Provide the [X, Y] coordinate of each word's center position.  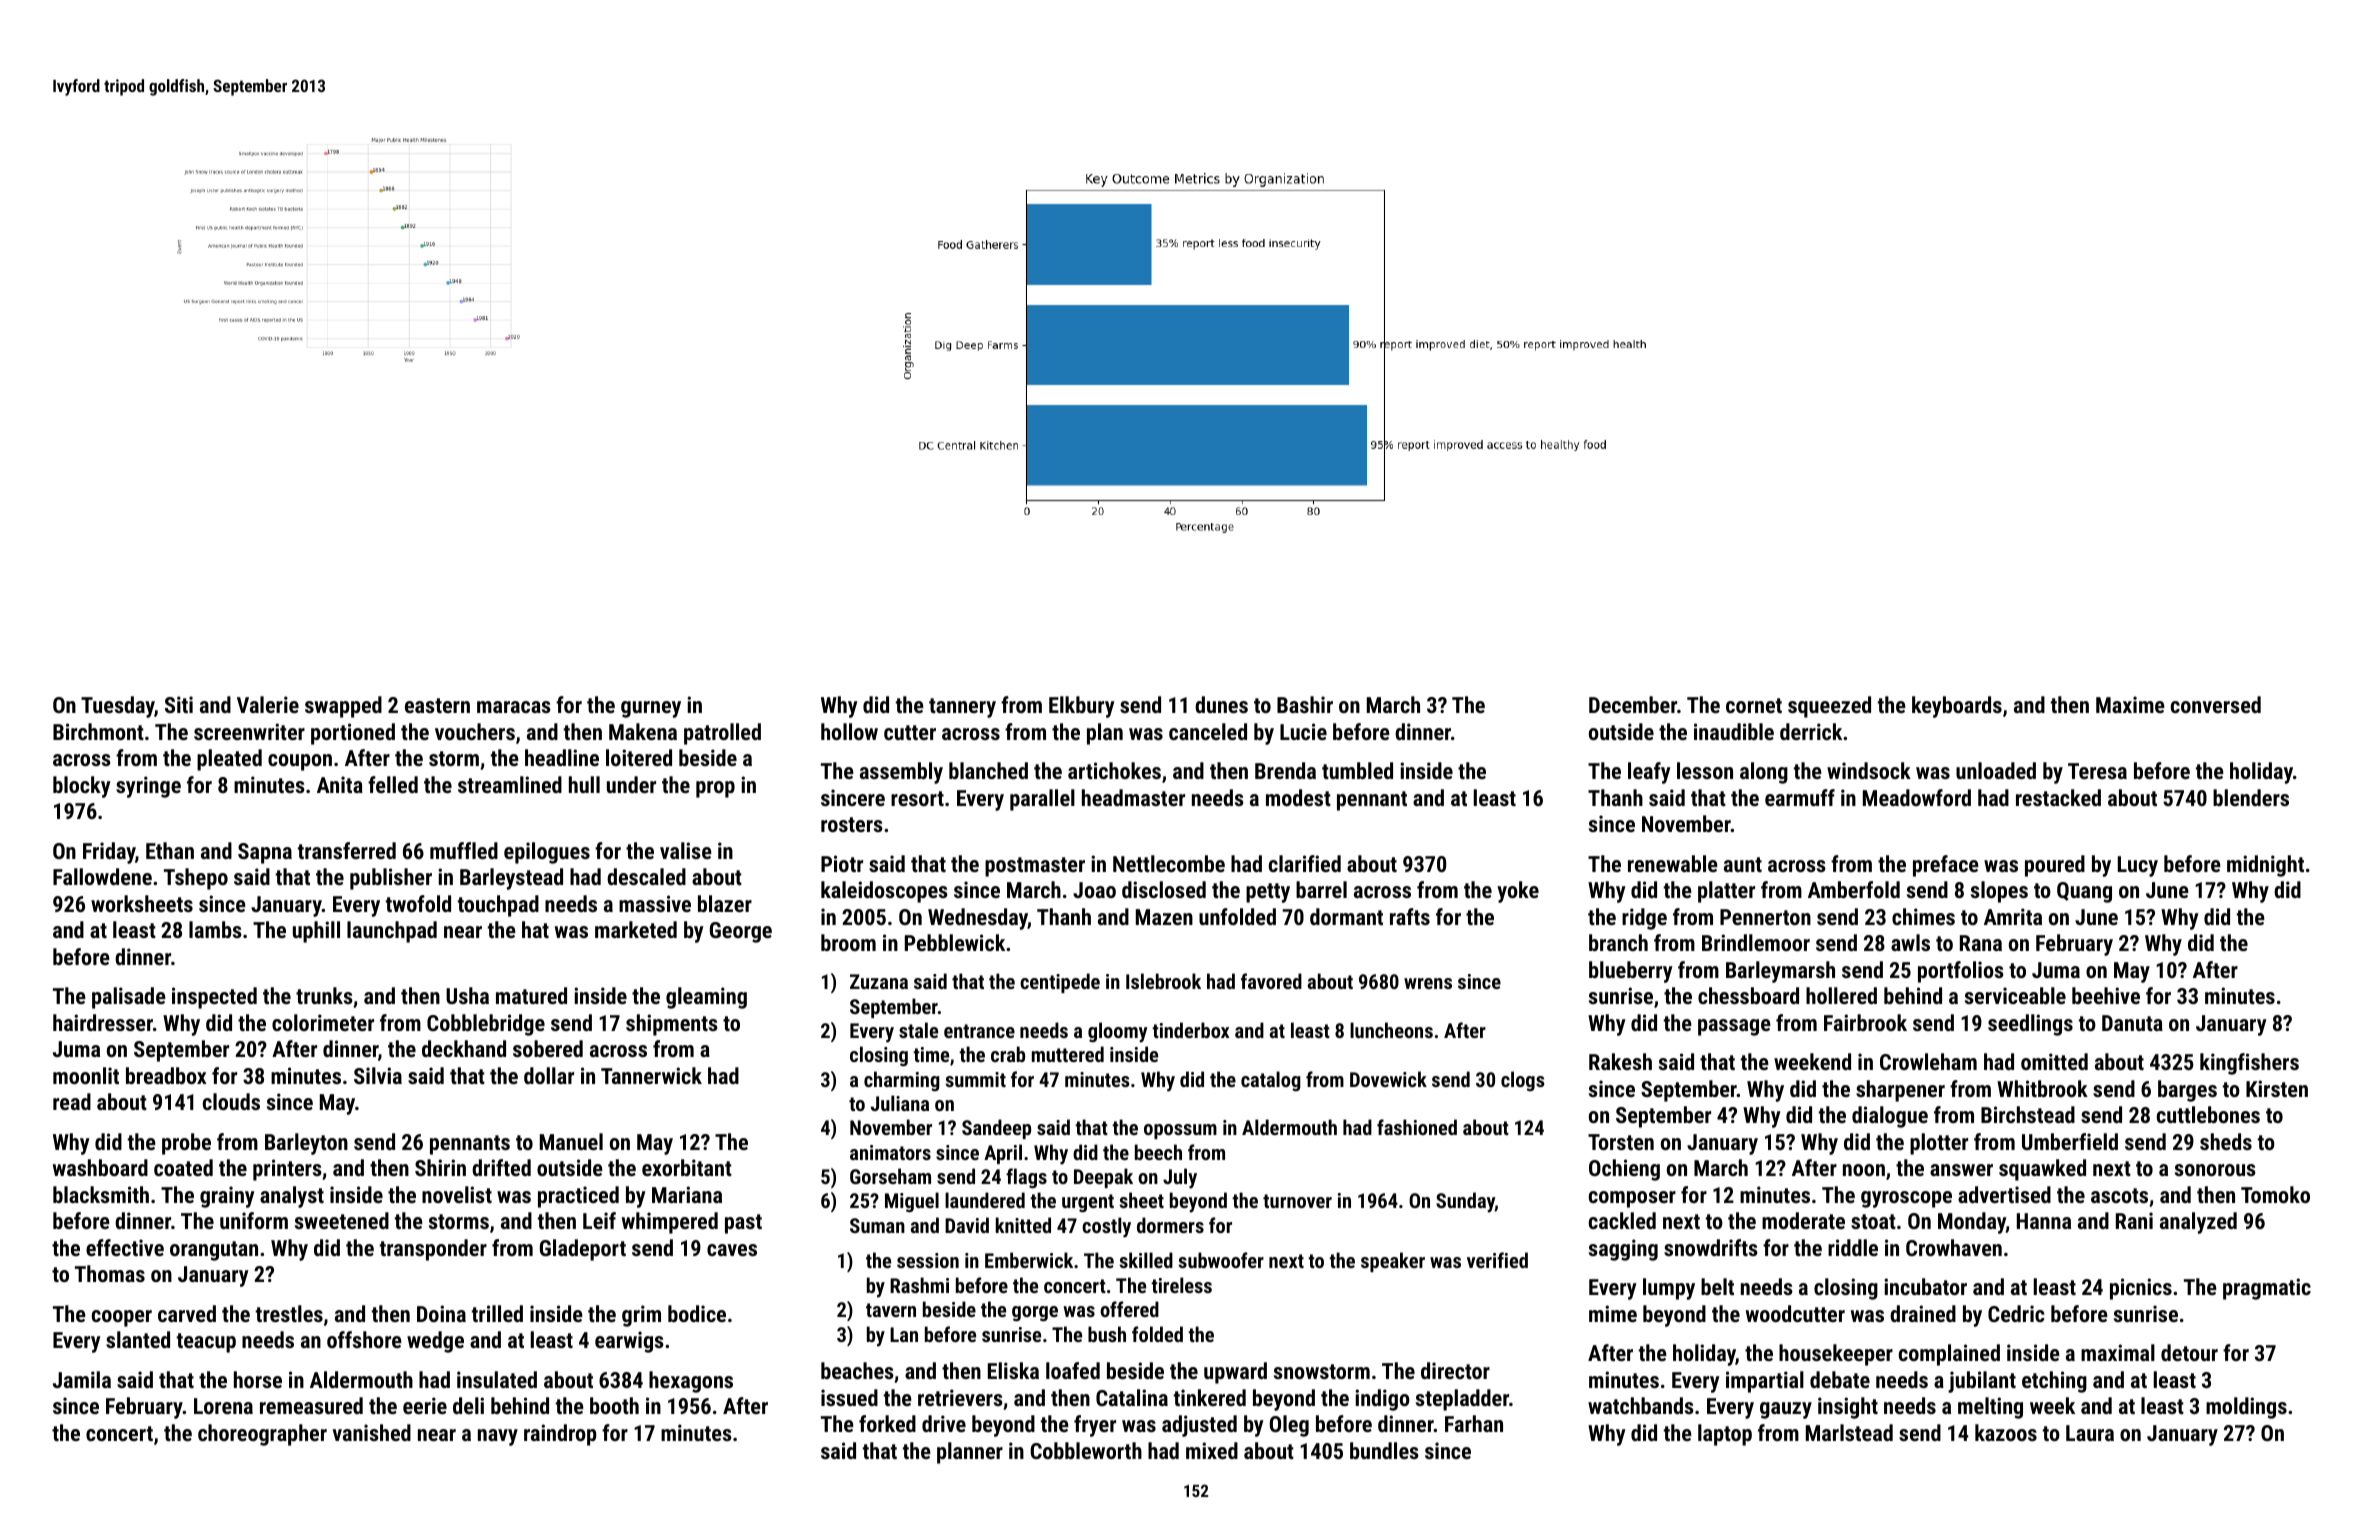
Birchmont [98, 731]
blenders [2251, 797]
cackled [1622, 1220]
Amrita [2013, 916]
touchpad [498, 906]
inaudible [1734, 731]
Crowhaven [1954, 1247]
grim [641, 1316]
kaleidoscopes [884, 892]
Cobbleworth [1086, 1450]
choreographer [262, 1435]
